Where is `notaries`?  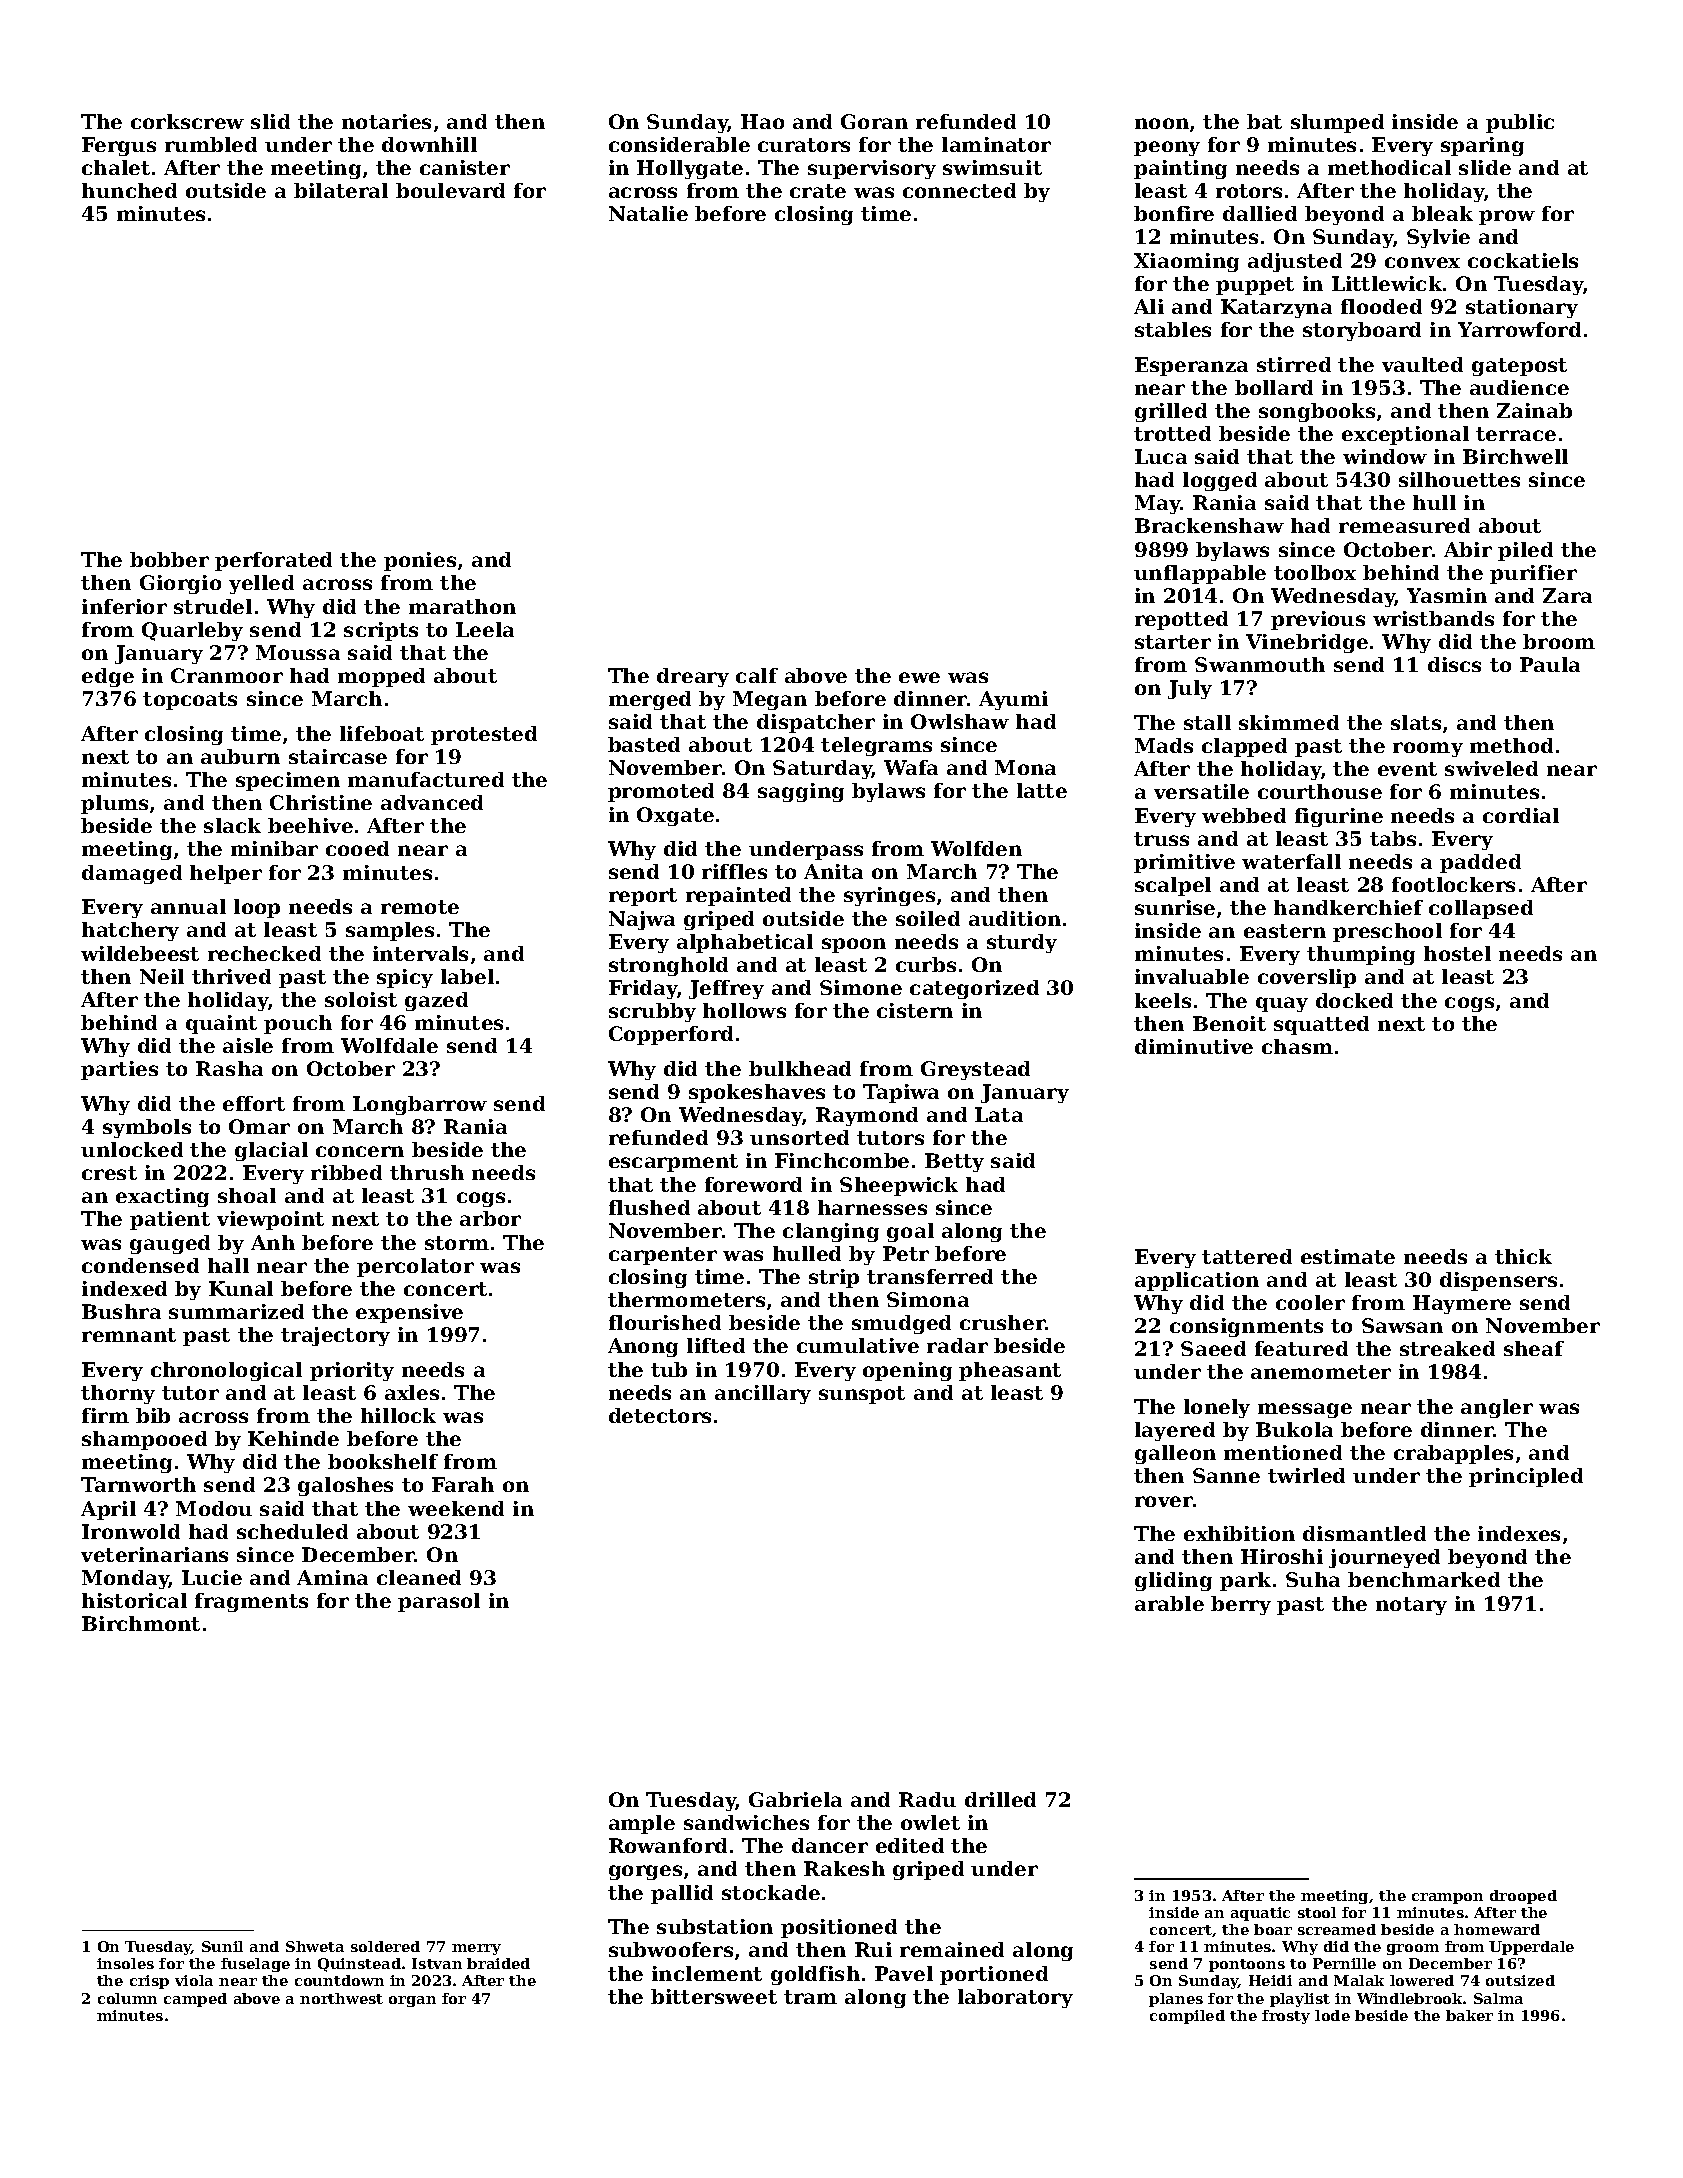 notaries is located at coordinates (386, 121).
